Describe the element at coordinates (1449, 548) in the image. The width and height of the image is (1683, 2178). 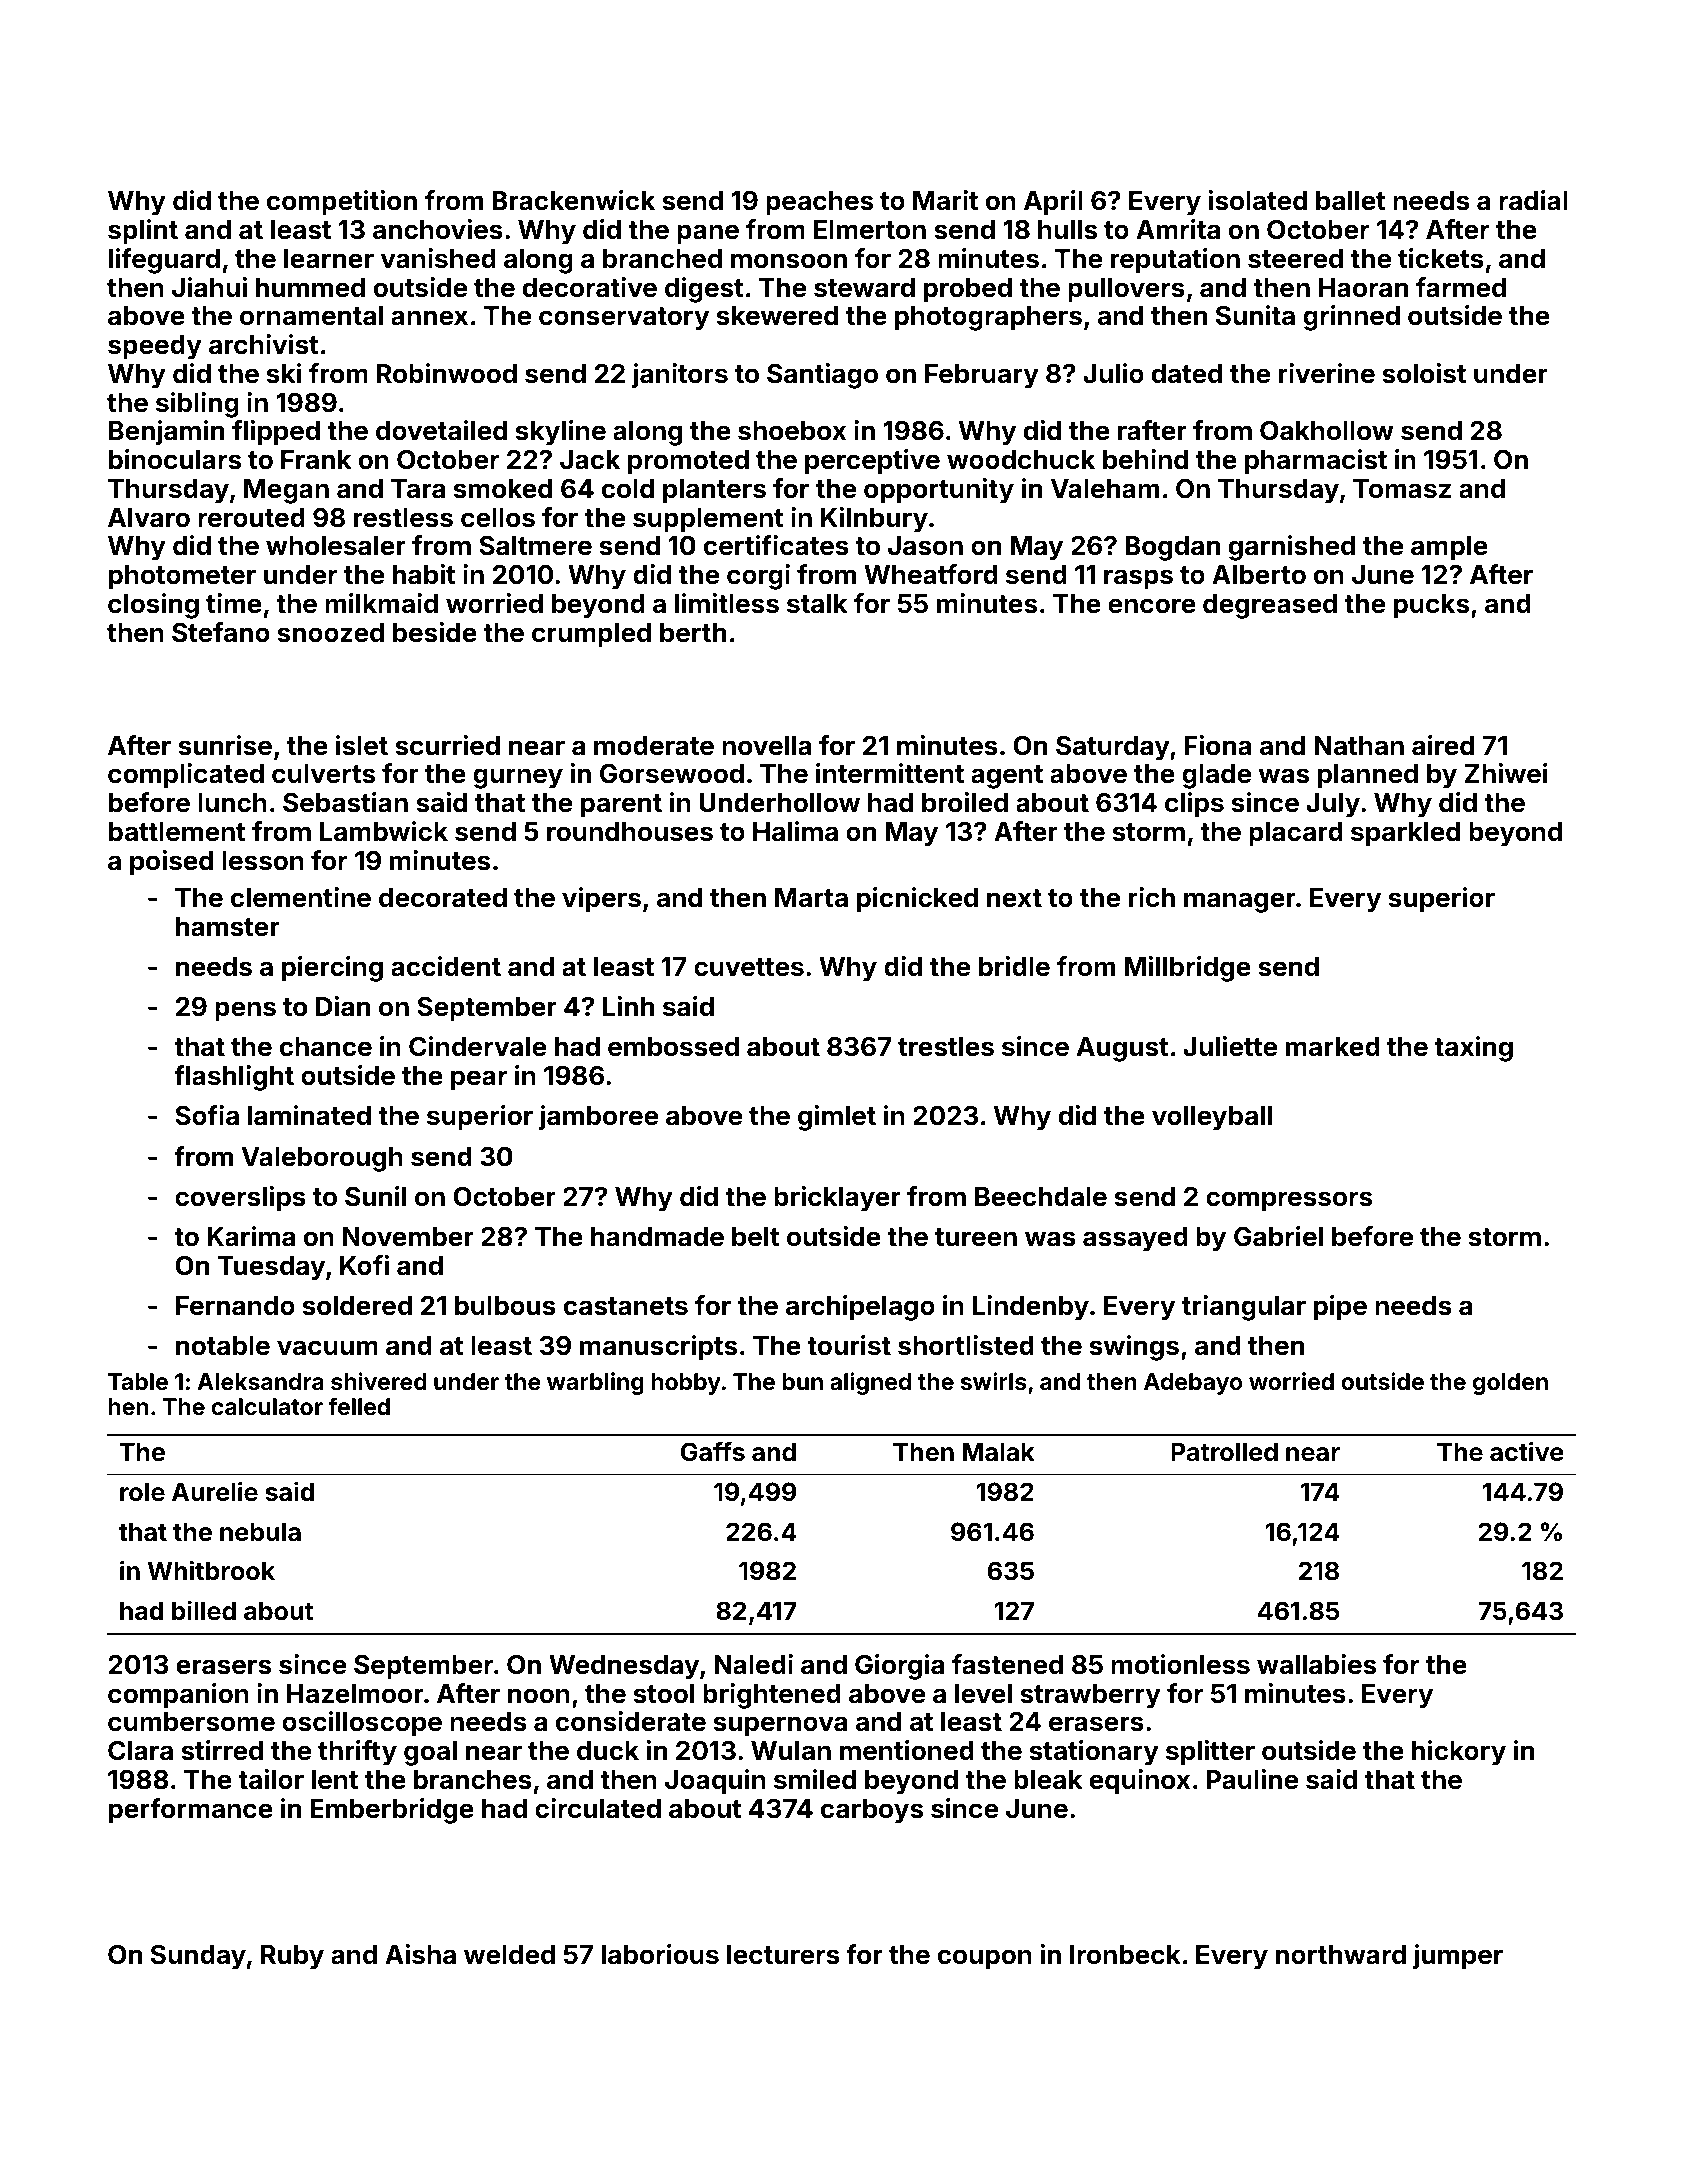
I see `ample` at that location.
